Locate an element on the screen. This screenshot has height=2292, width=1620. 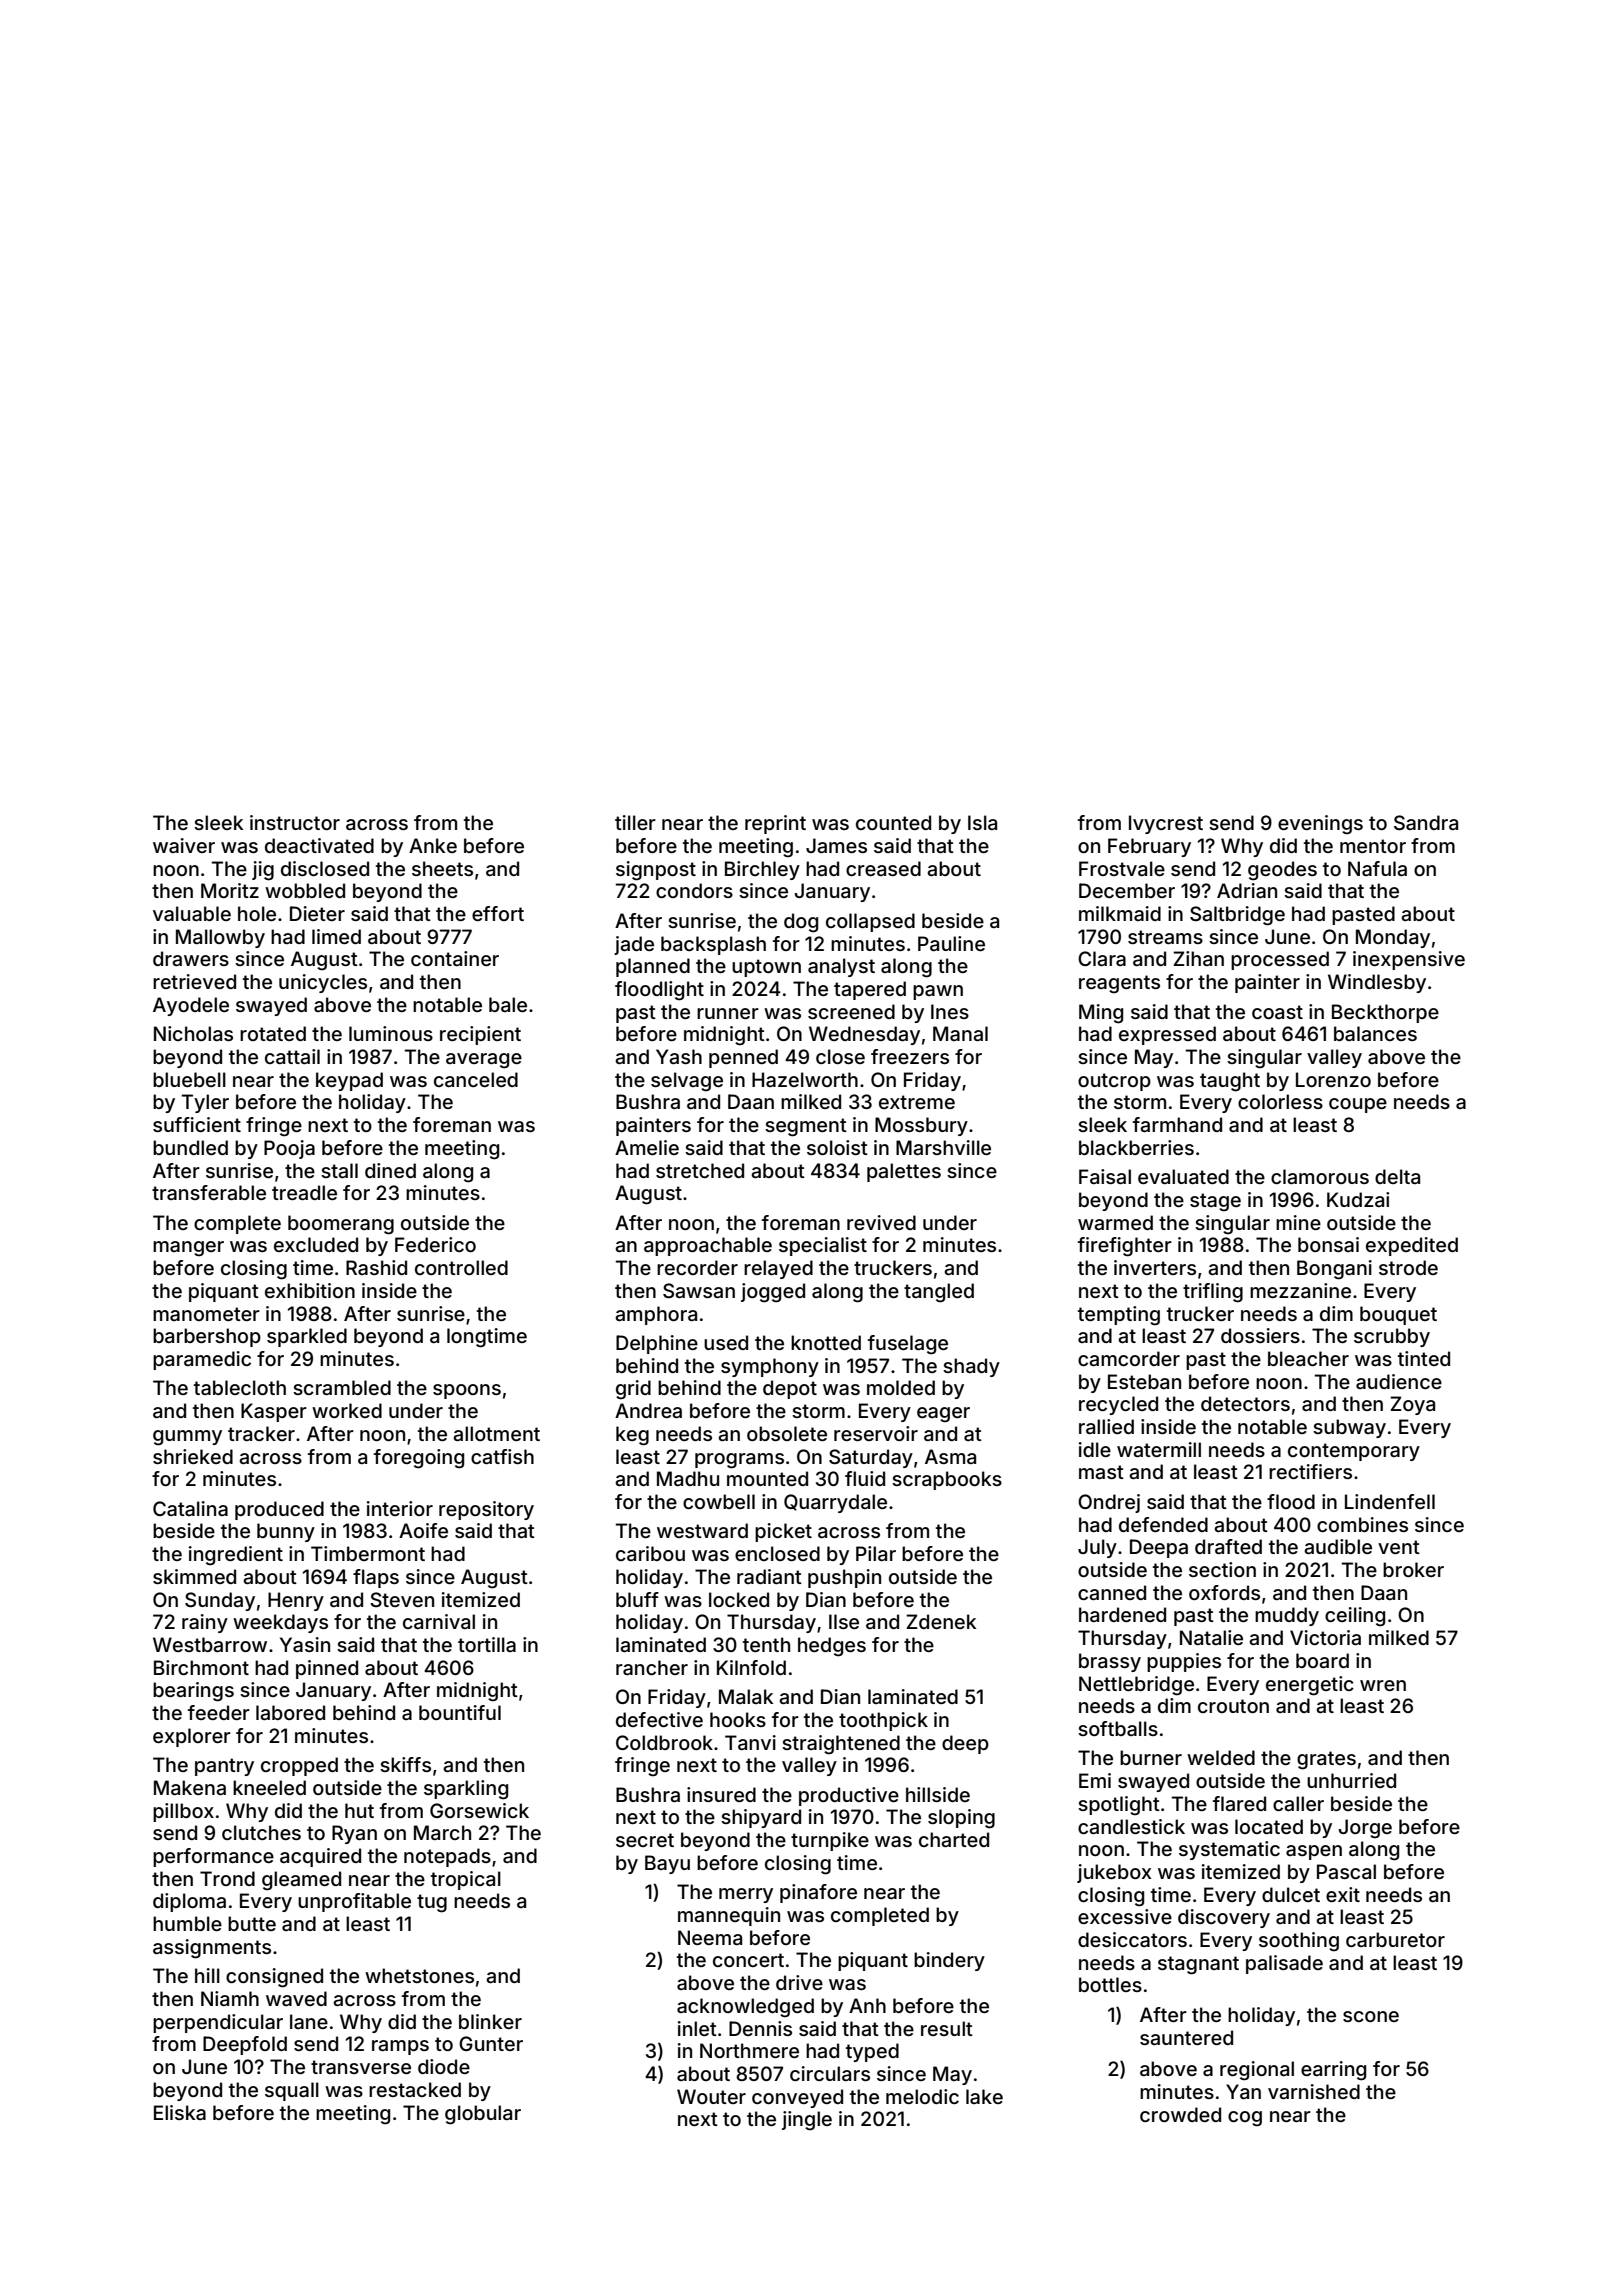
soloist is located at coordinates (837, 1147).
